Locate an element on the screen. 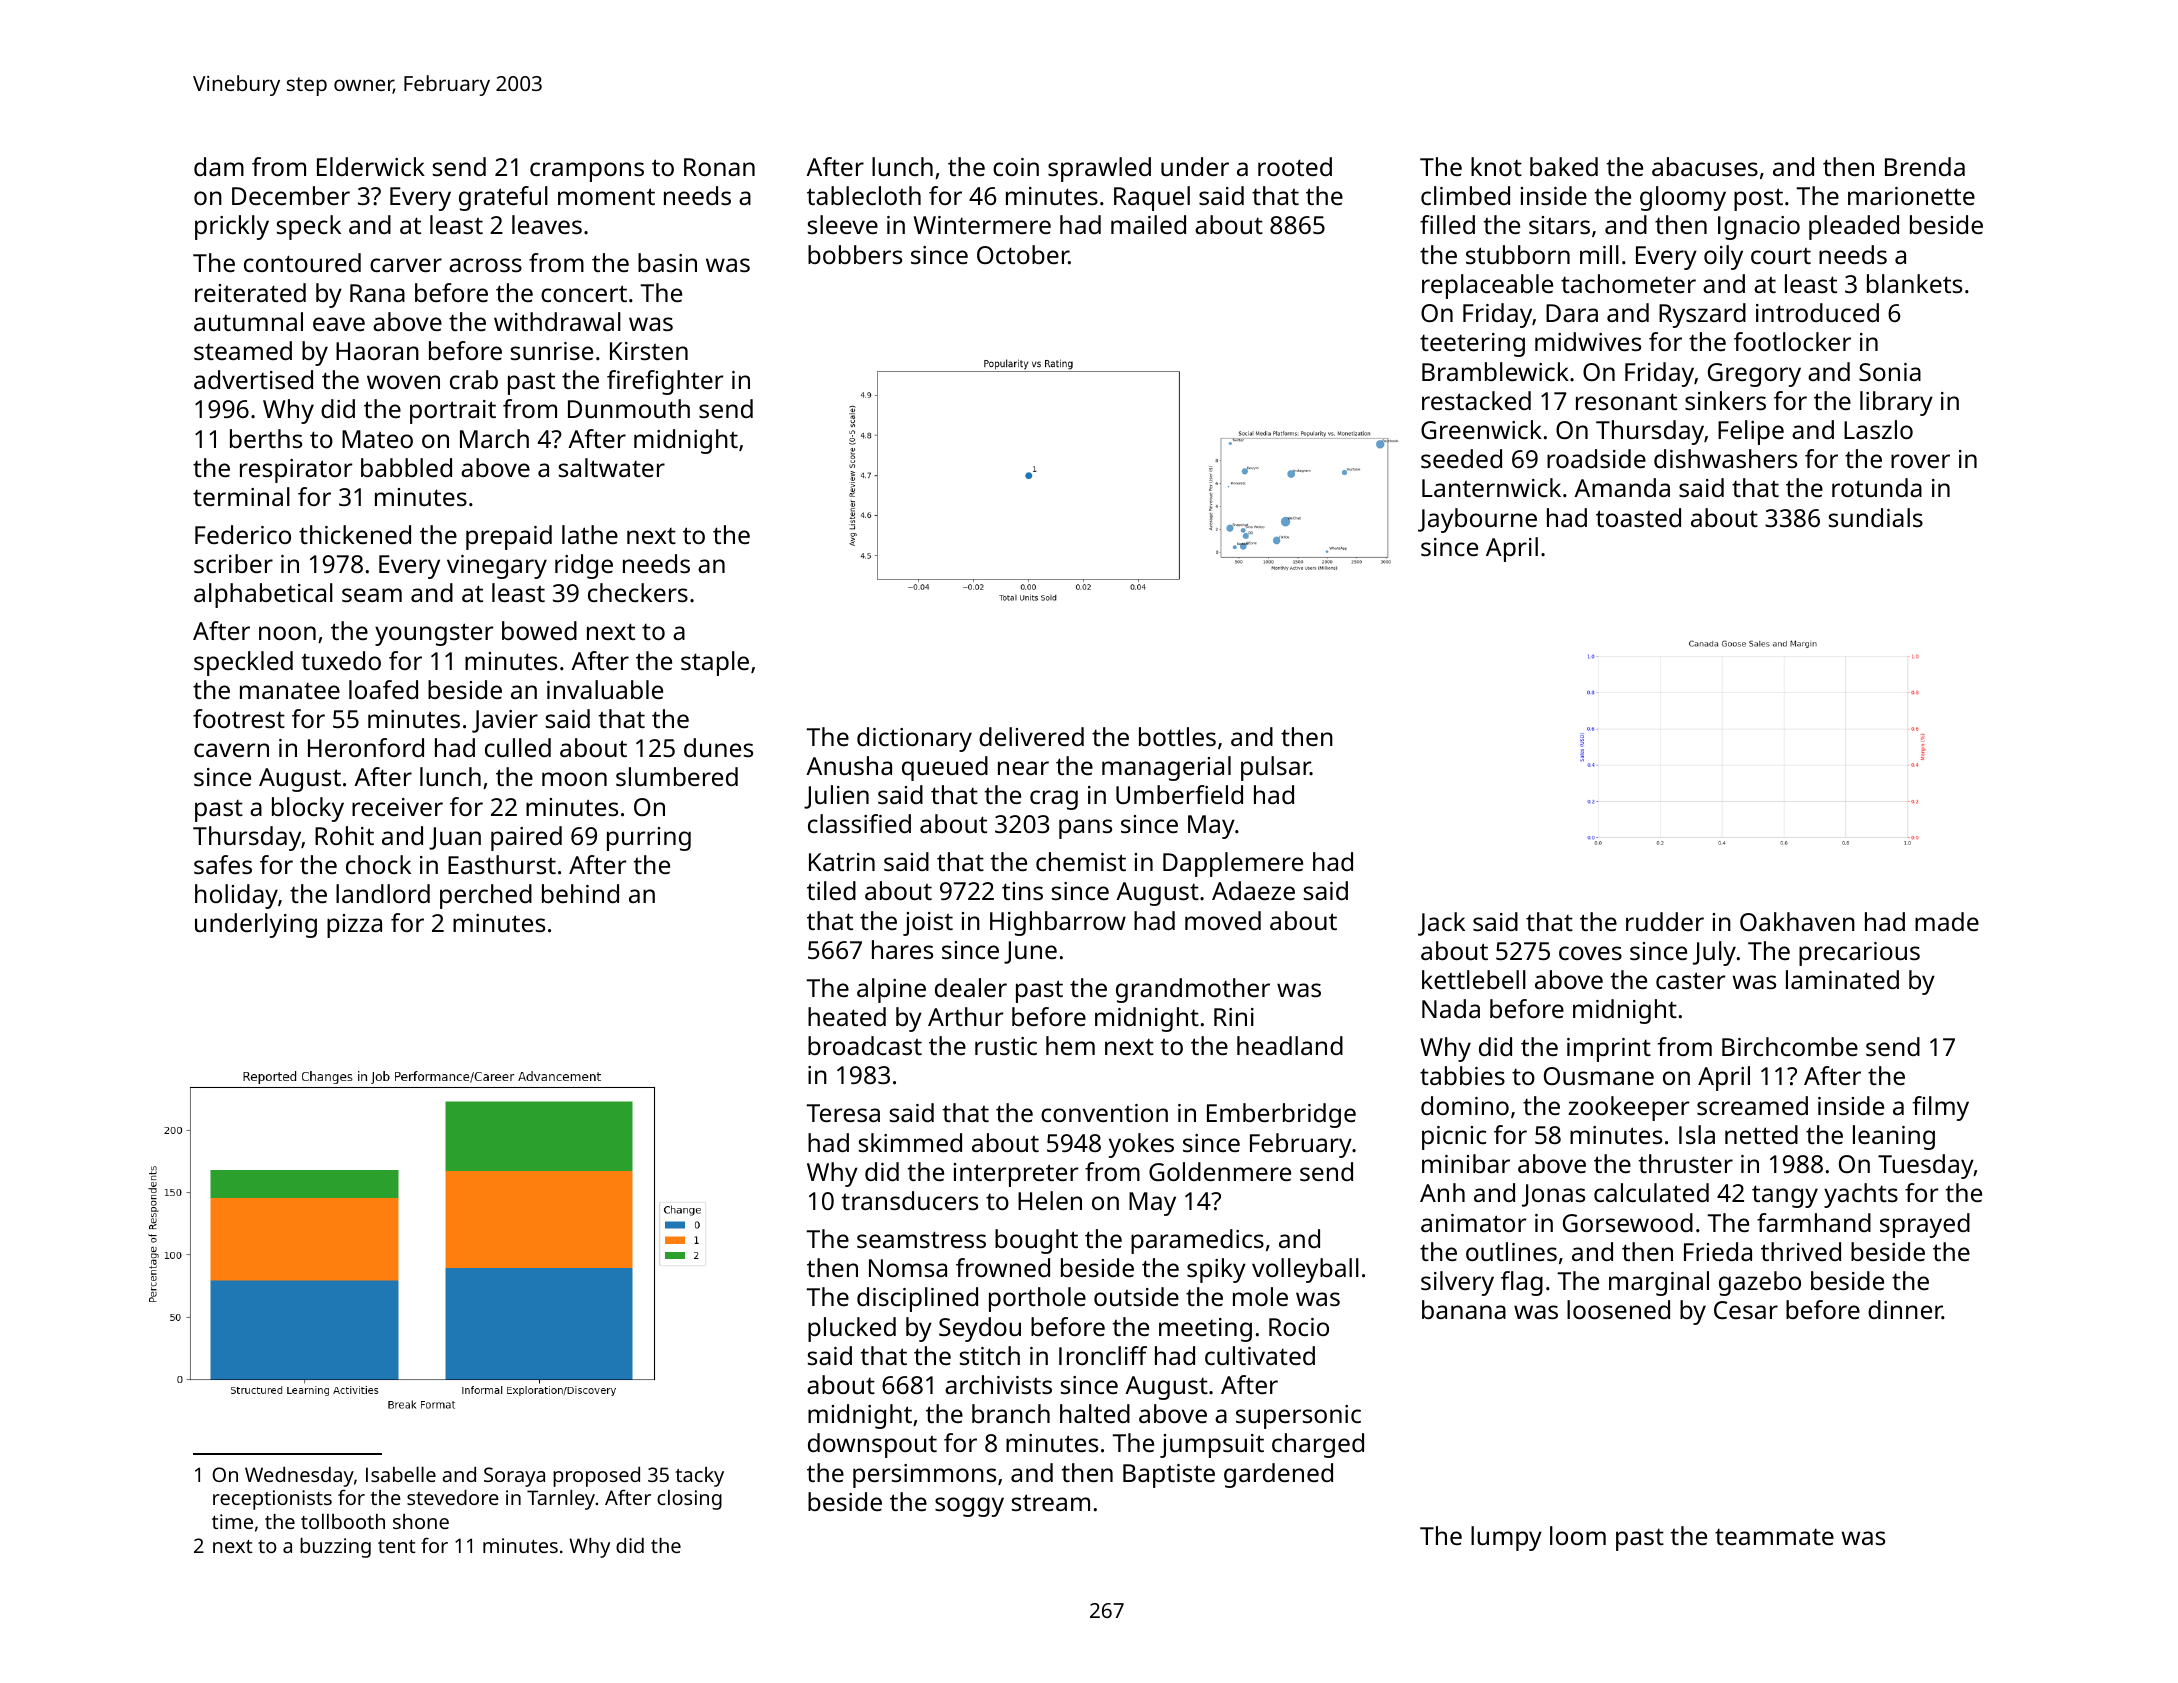 The image size is (2178, 1683). teammate is located at coordinates (1774, 1536).
